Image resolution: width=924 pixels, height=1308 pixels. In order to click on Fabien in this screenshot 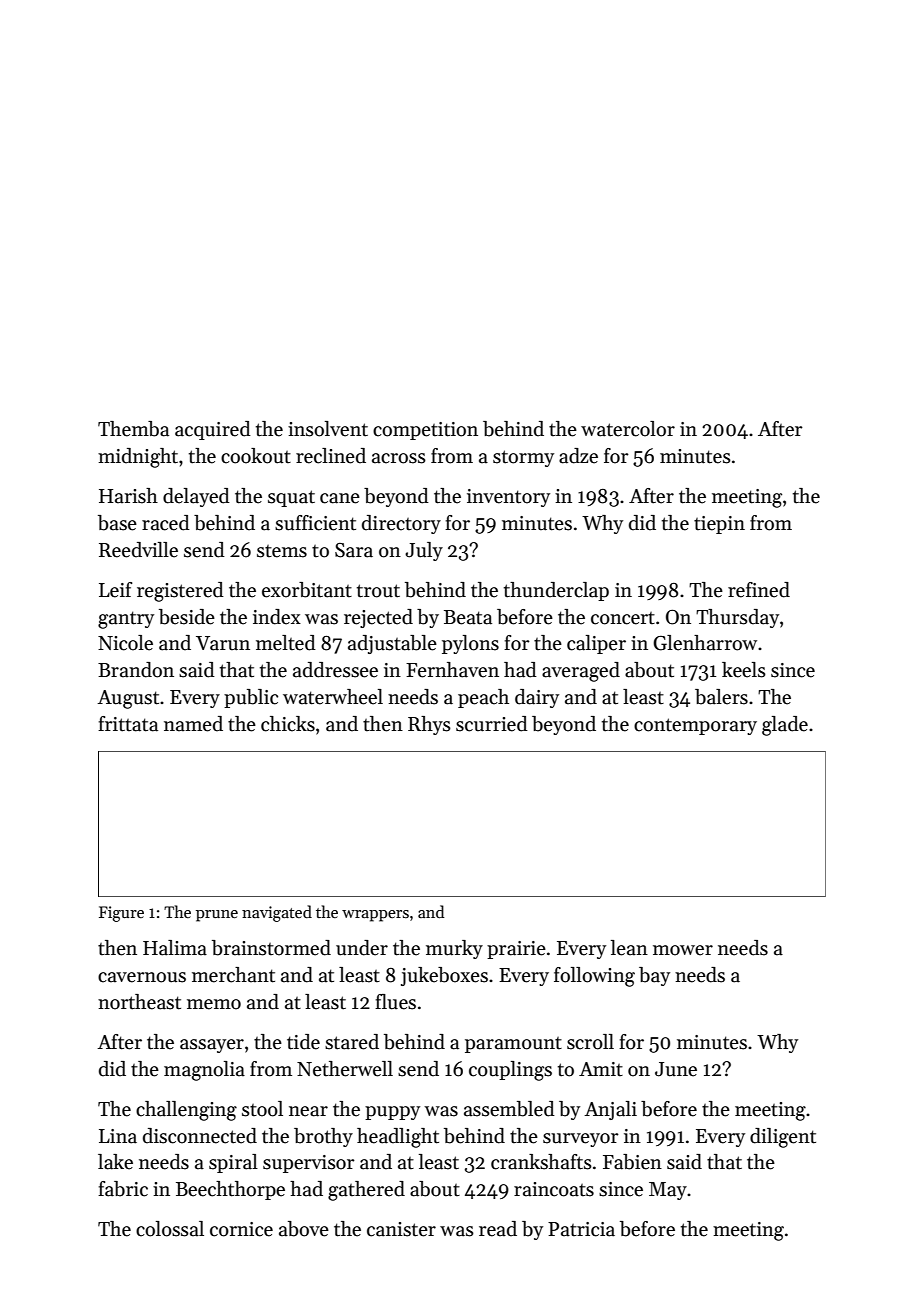, I will do `click(632, 1162)`.
